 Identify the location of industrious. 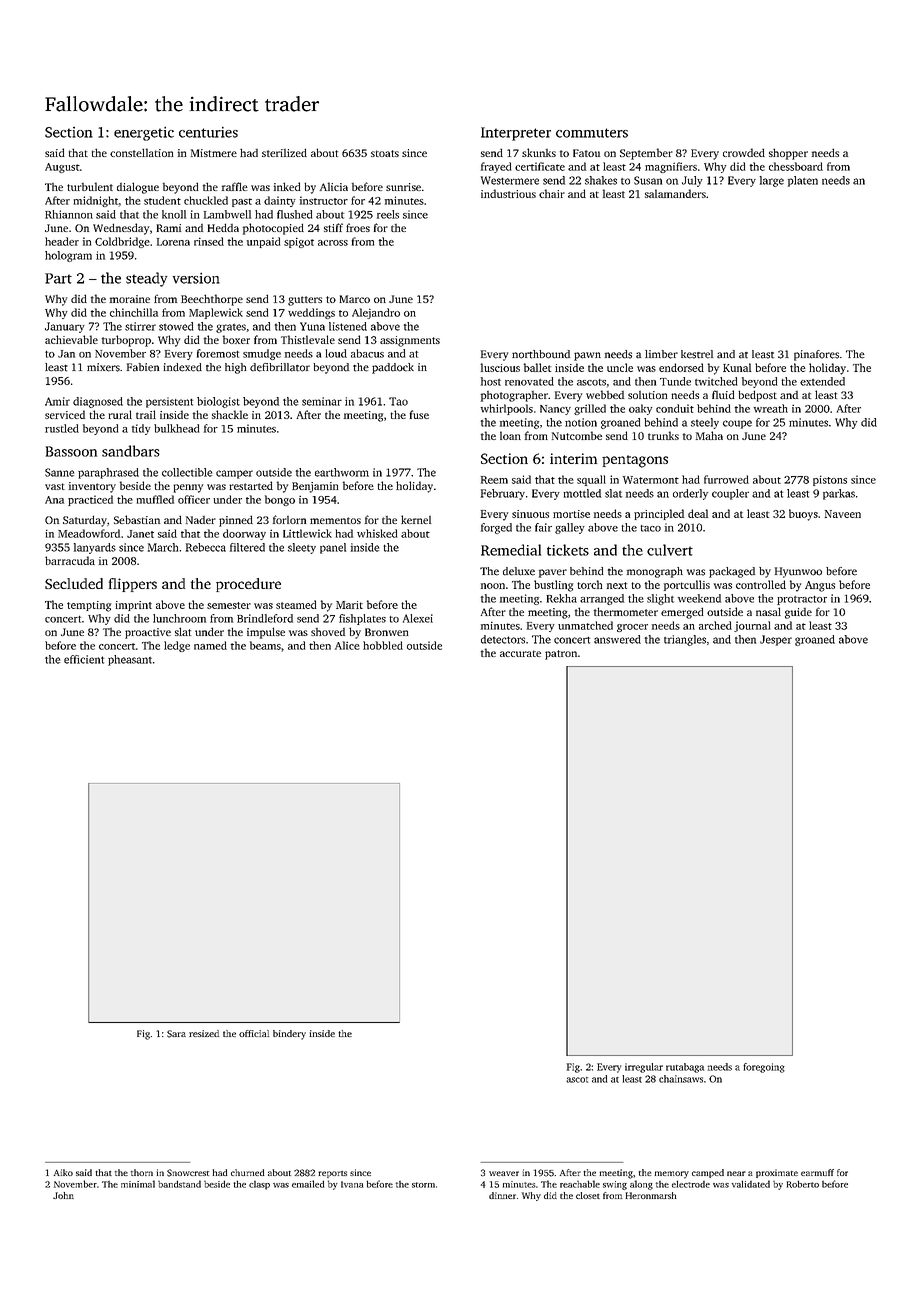
(508, 193).
